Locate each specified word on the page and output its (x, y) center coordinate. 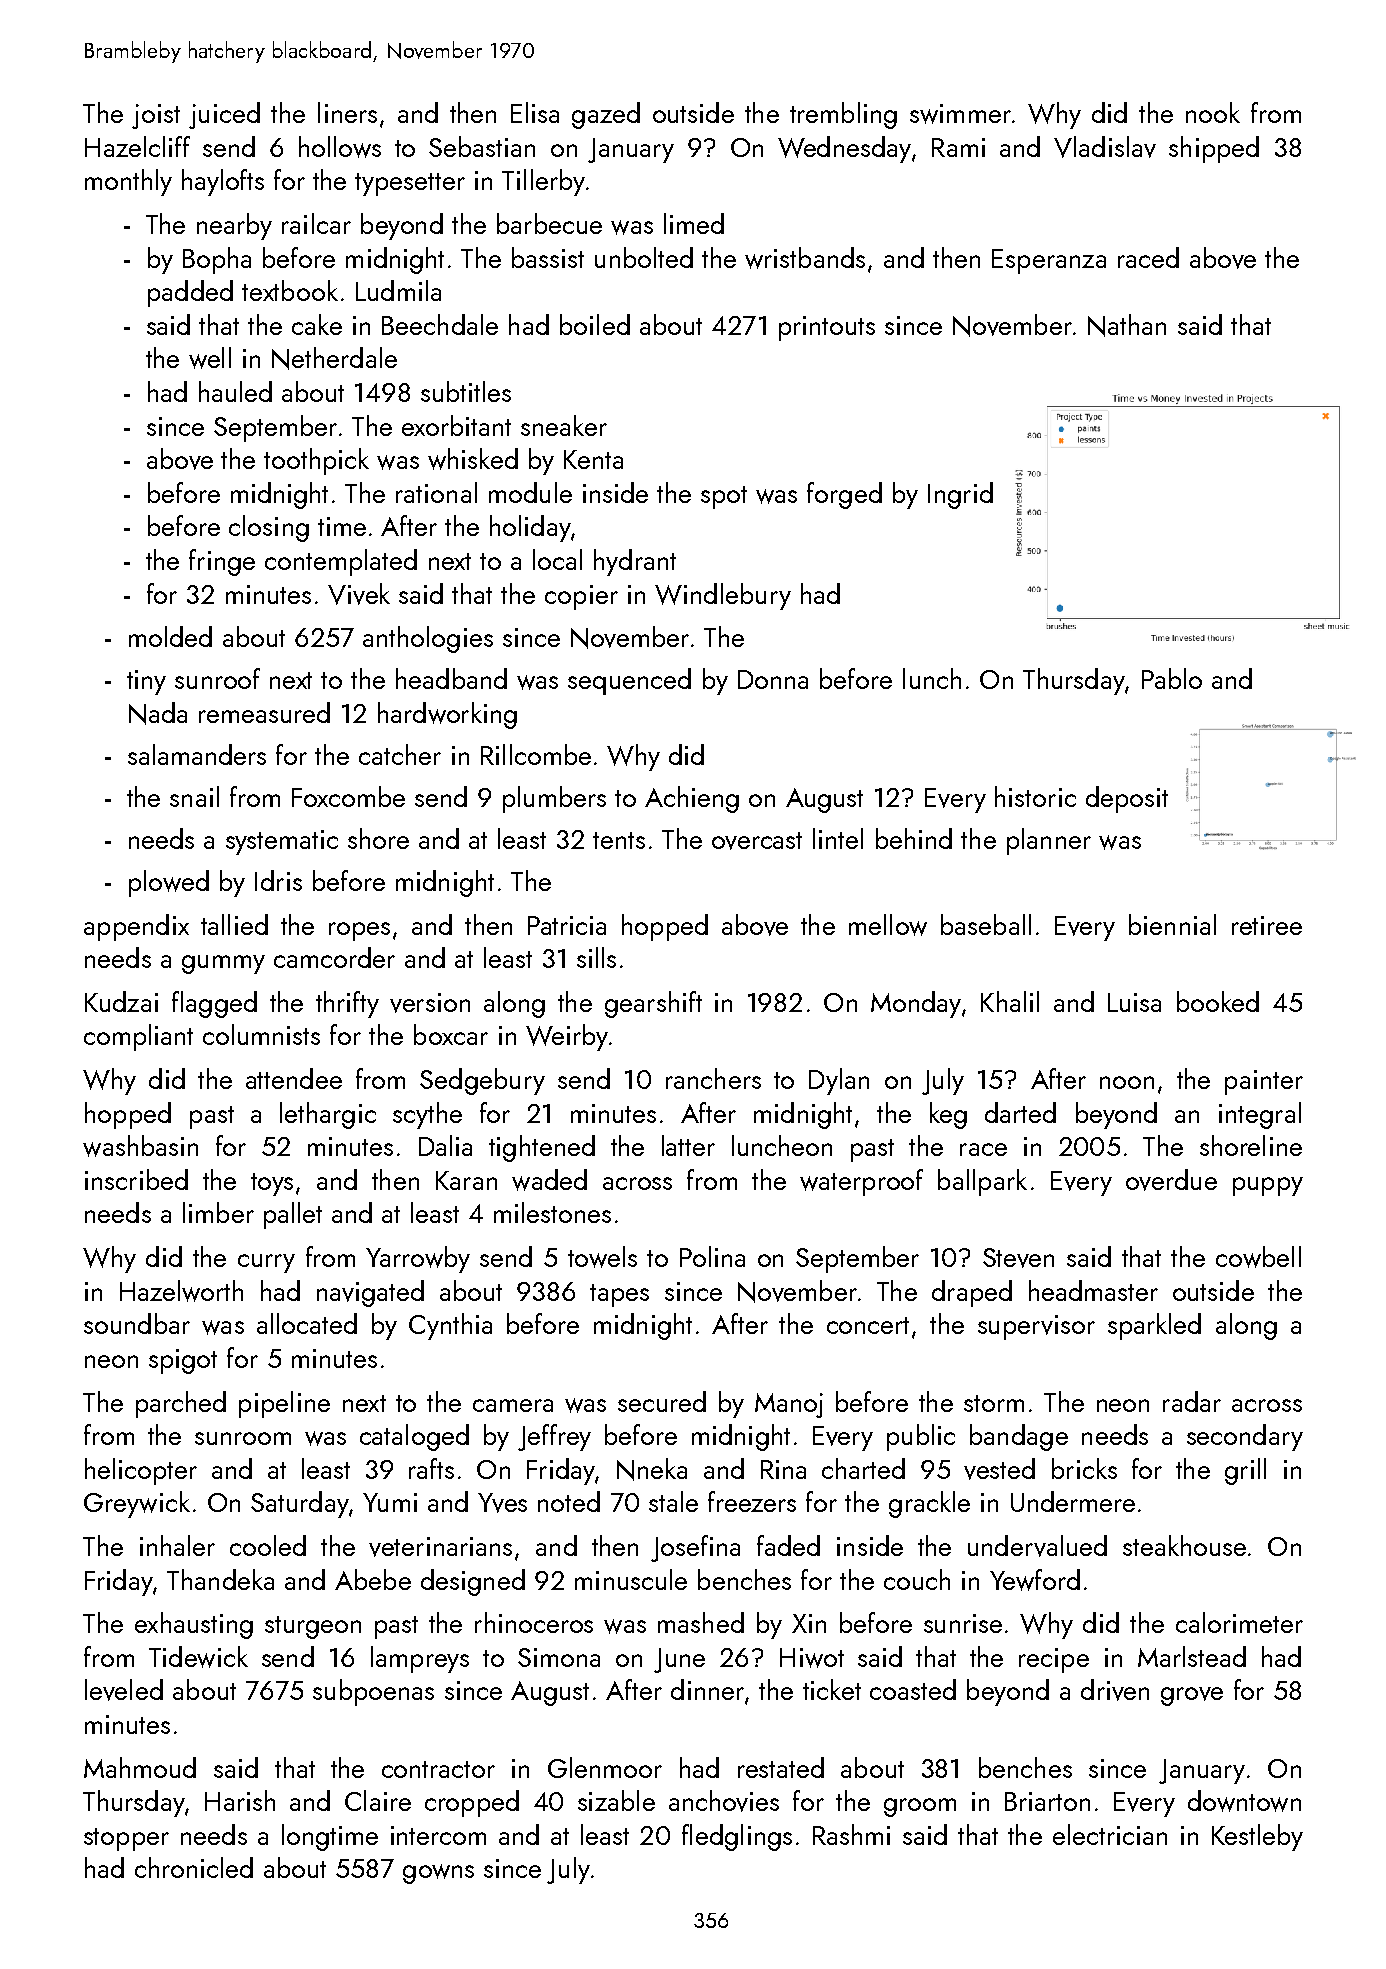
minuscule (631, 1579)
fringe (222, 562)
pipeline (284, 1404)
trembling (843, 115)
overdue (1171, 1180)
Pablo (1172, 678)
